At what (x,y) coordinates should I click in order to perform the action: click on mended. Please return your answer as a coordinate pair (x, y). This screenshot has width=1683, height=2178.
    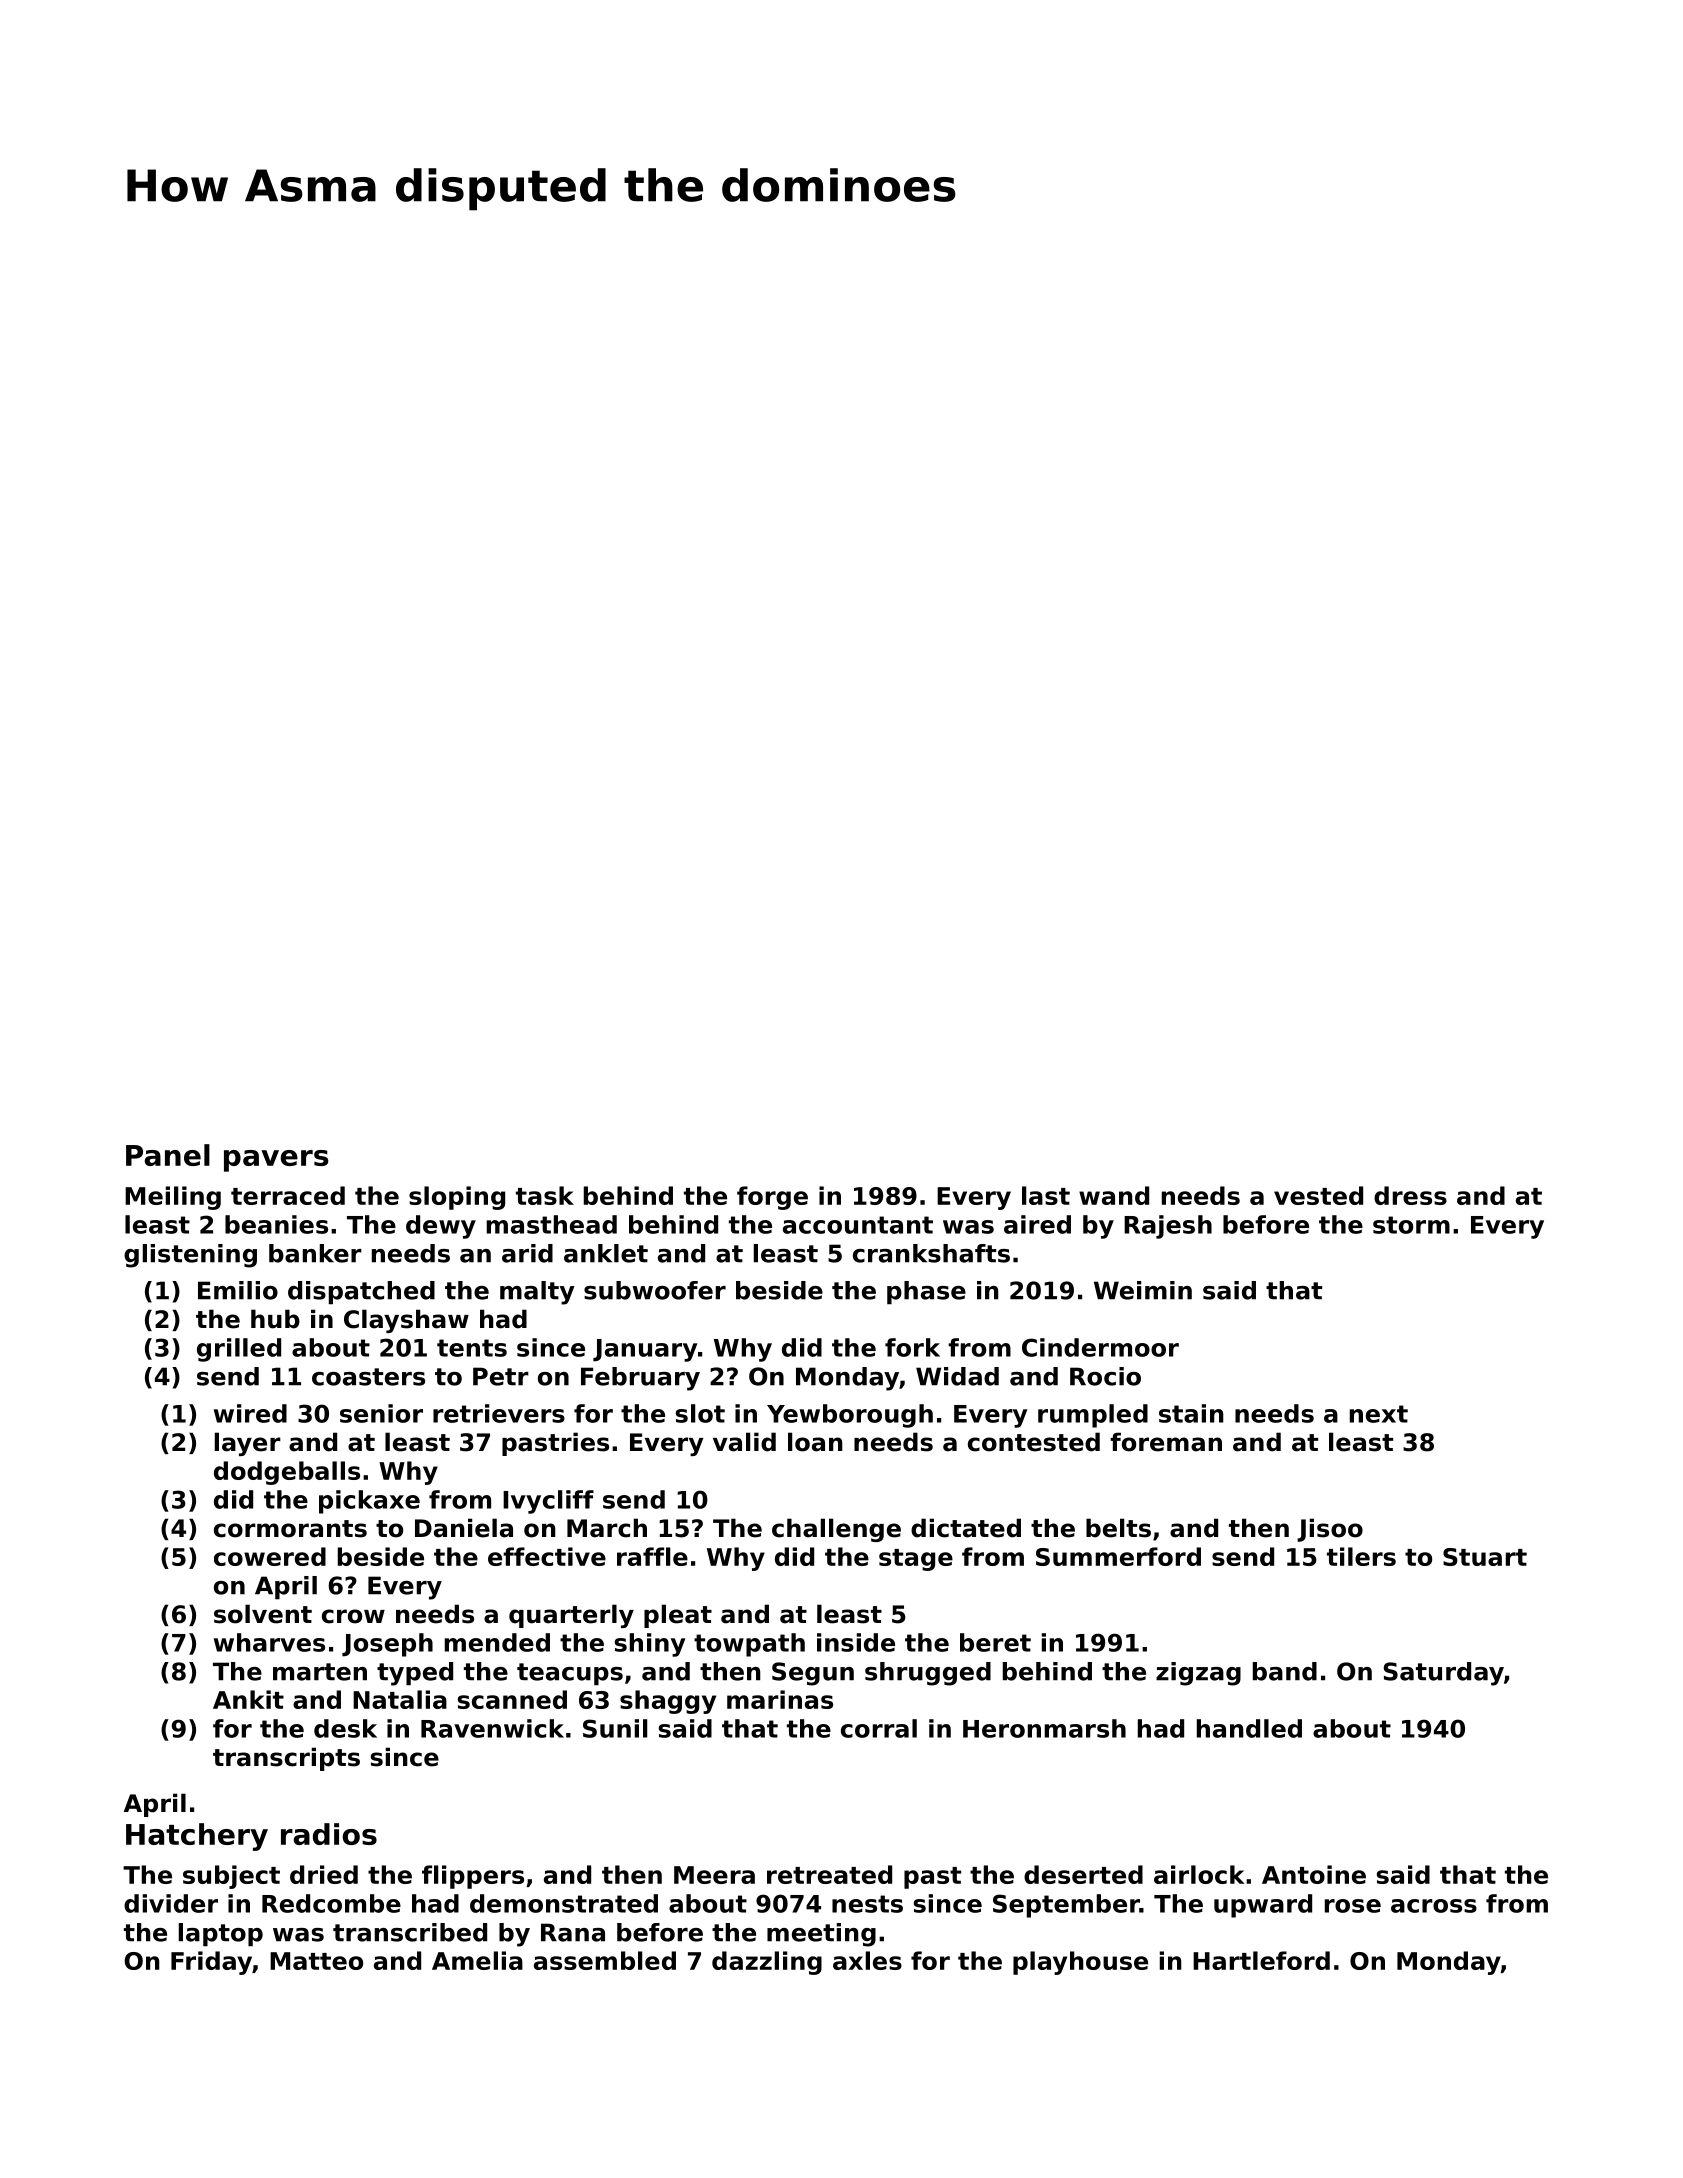
    Looking at the image, I should click on (497, 1642).
